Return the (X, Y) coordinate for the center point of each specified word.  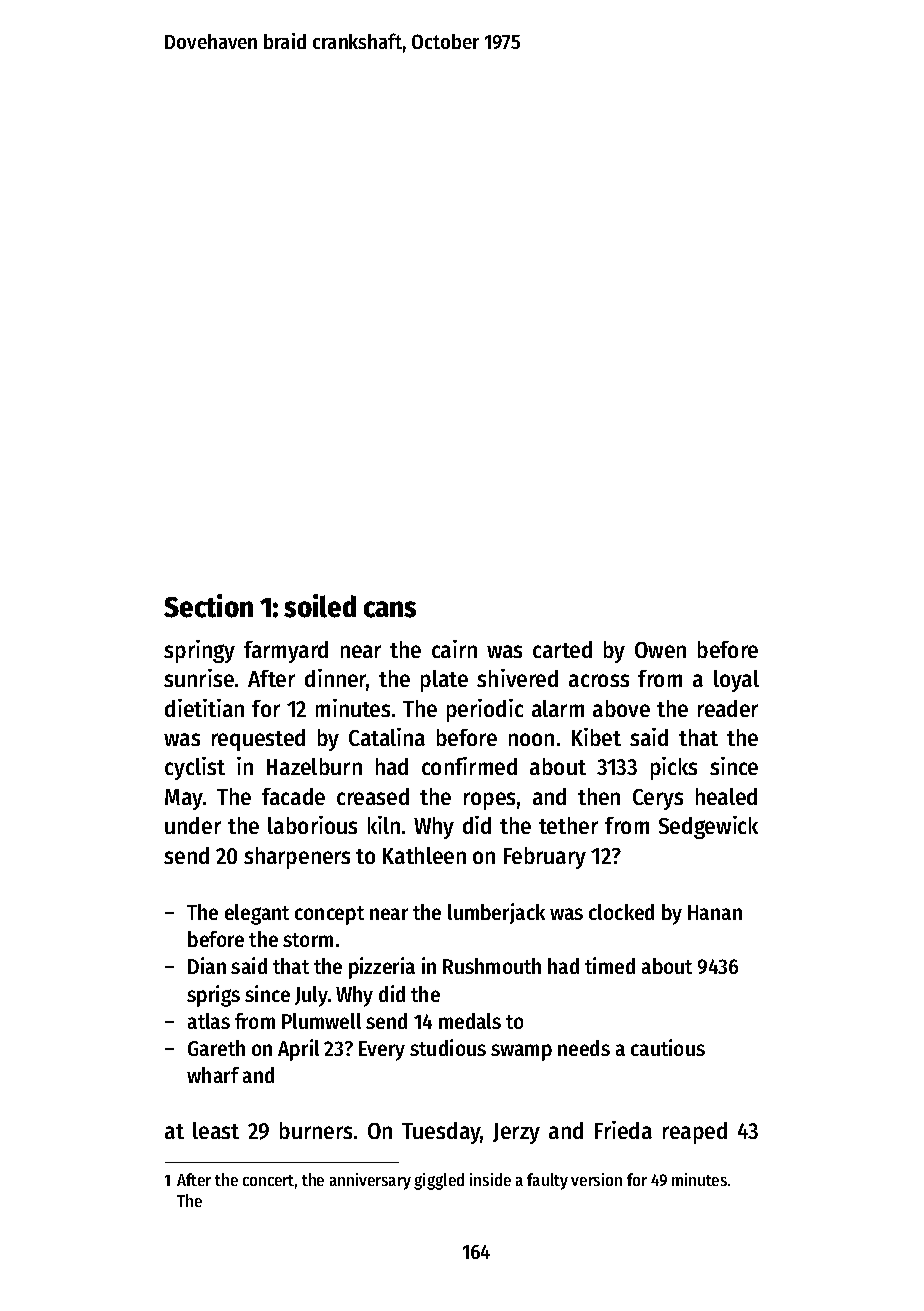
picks (674, 768)
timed (610, 965)
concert (268, 1180)
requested (258, 740)
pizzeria (382, 968)
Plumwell (321, 1021)
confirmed (469, 766)
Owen (660, 650)
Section (208, 606)
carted (562, 649)
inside (490, 1179)
